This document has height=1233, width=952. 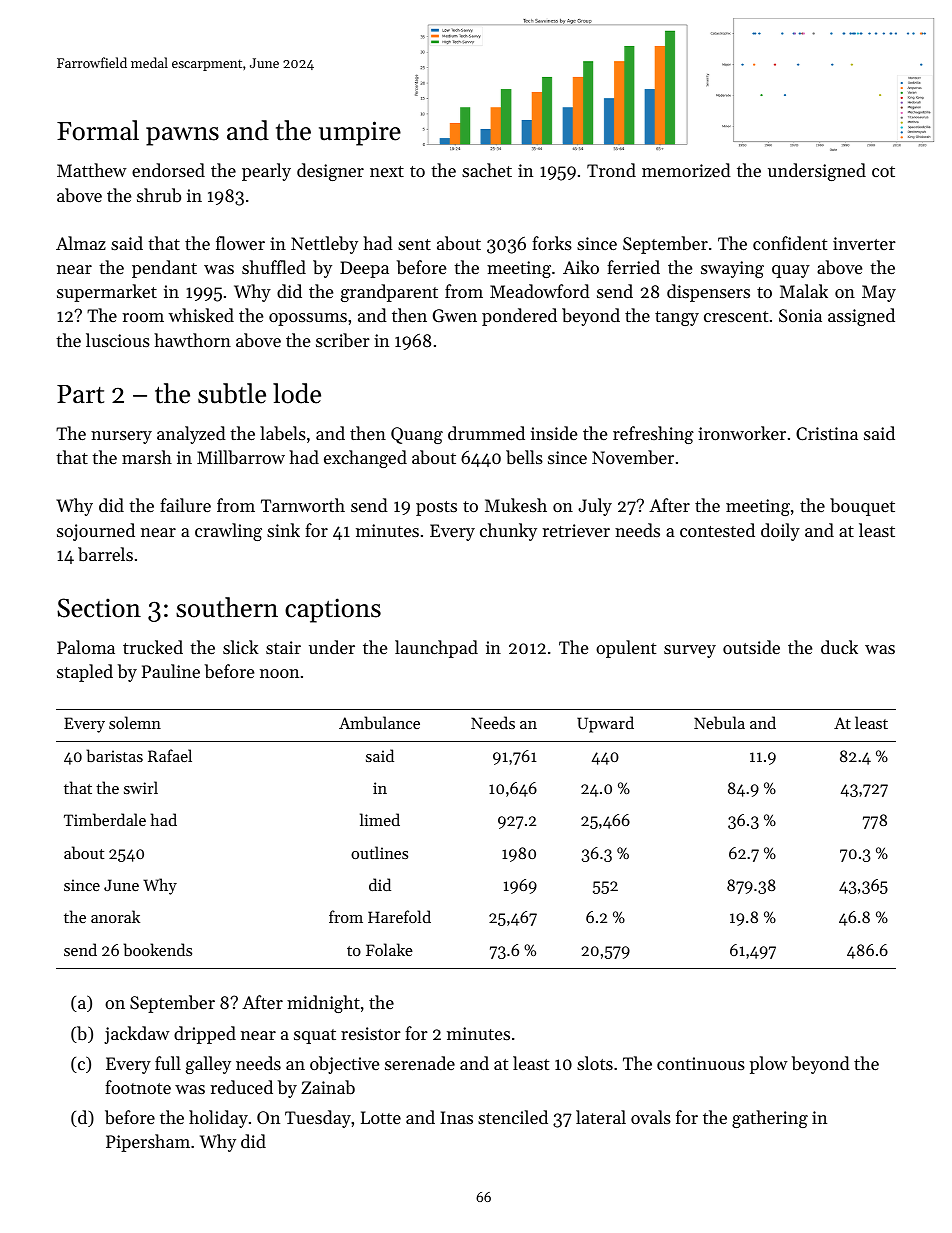 What do you see at coordinates (554, 433) in the document?
I see `inside` at bounding box center [554, 433].
